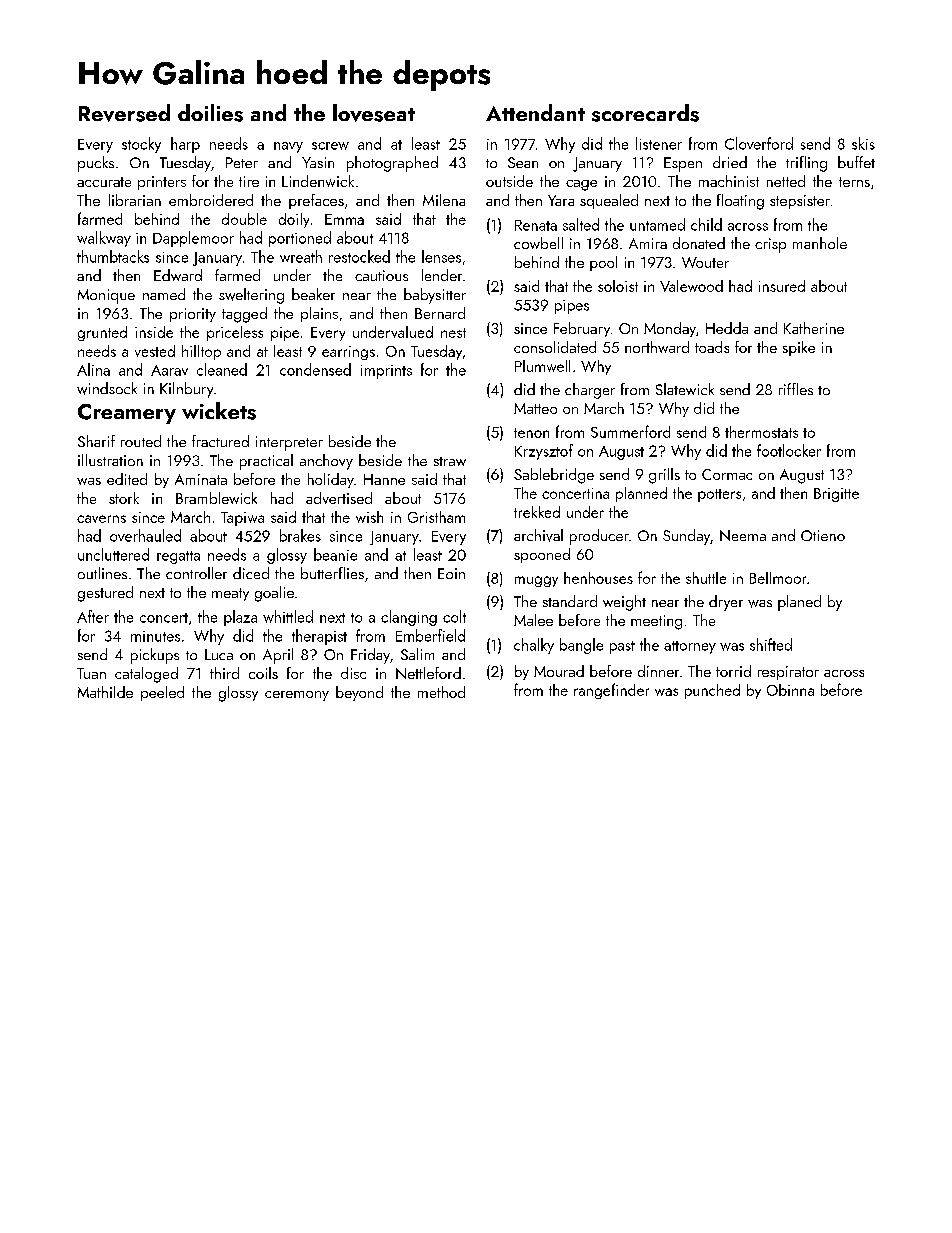  What do you see at coordinates (743, 535) in the screenshot?
I see `Neema` at bounding box center [743, 535].
